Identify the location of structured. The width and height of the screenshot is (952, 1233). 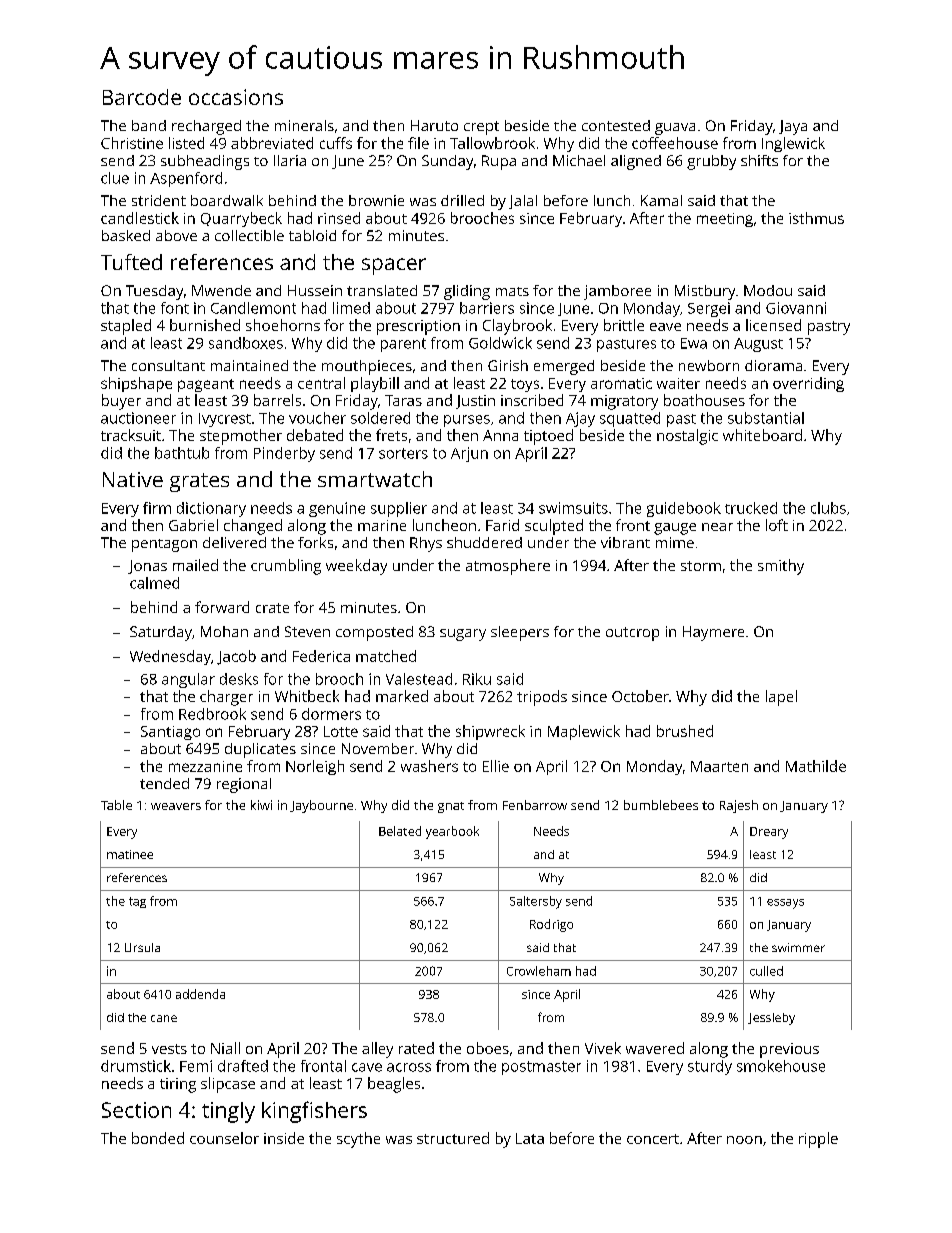
(453, 1138).
